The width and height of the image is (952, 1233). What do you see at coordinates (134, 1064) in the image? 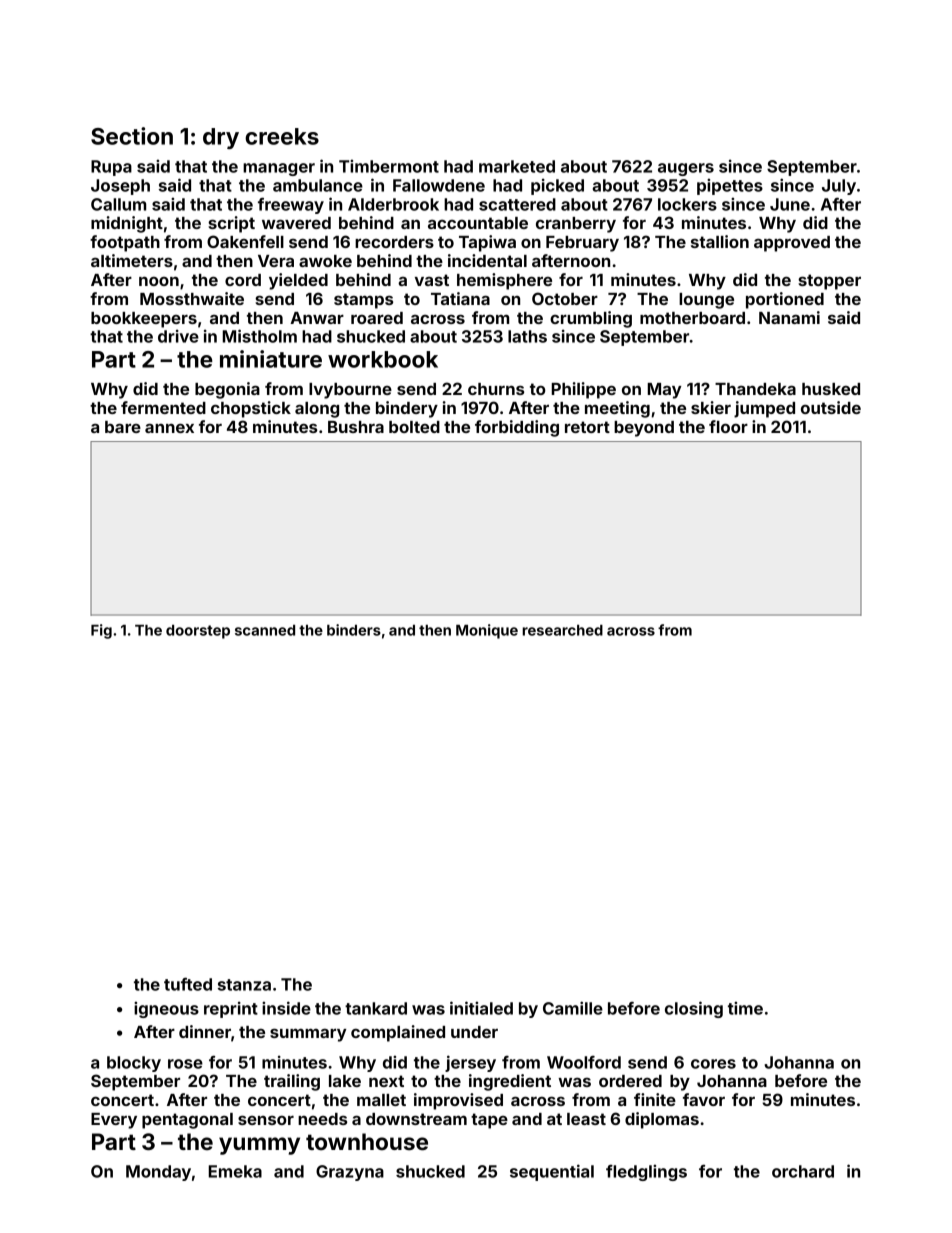
I see `blocky` at bounding box center [134, 1064].
